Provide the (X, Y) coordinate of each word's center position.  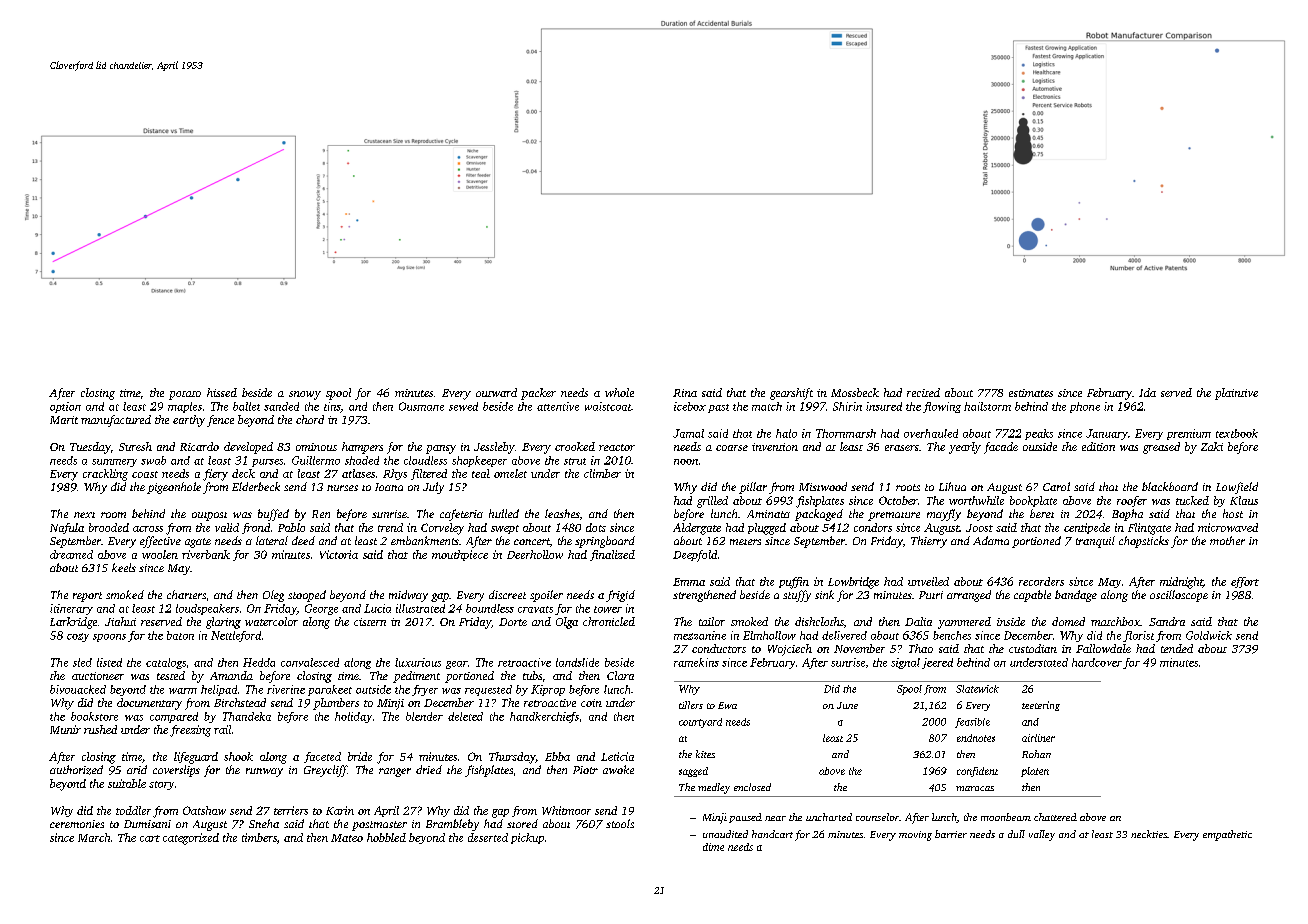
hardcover (1097, 662)
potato (185, 395)
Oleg (273, 596)
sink (824, 594)
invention (775, 447)
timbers (259, 837)
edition (1098, 446)
